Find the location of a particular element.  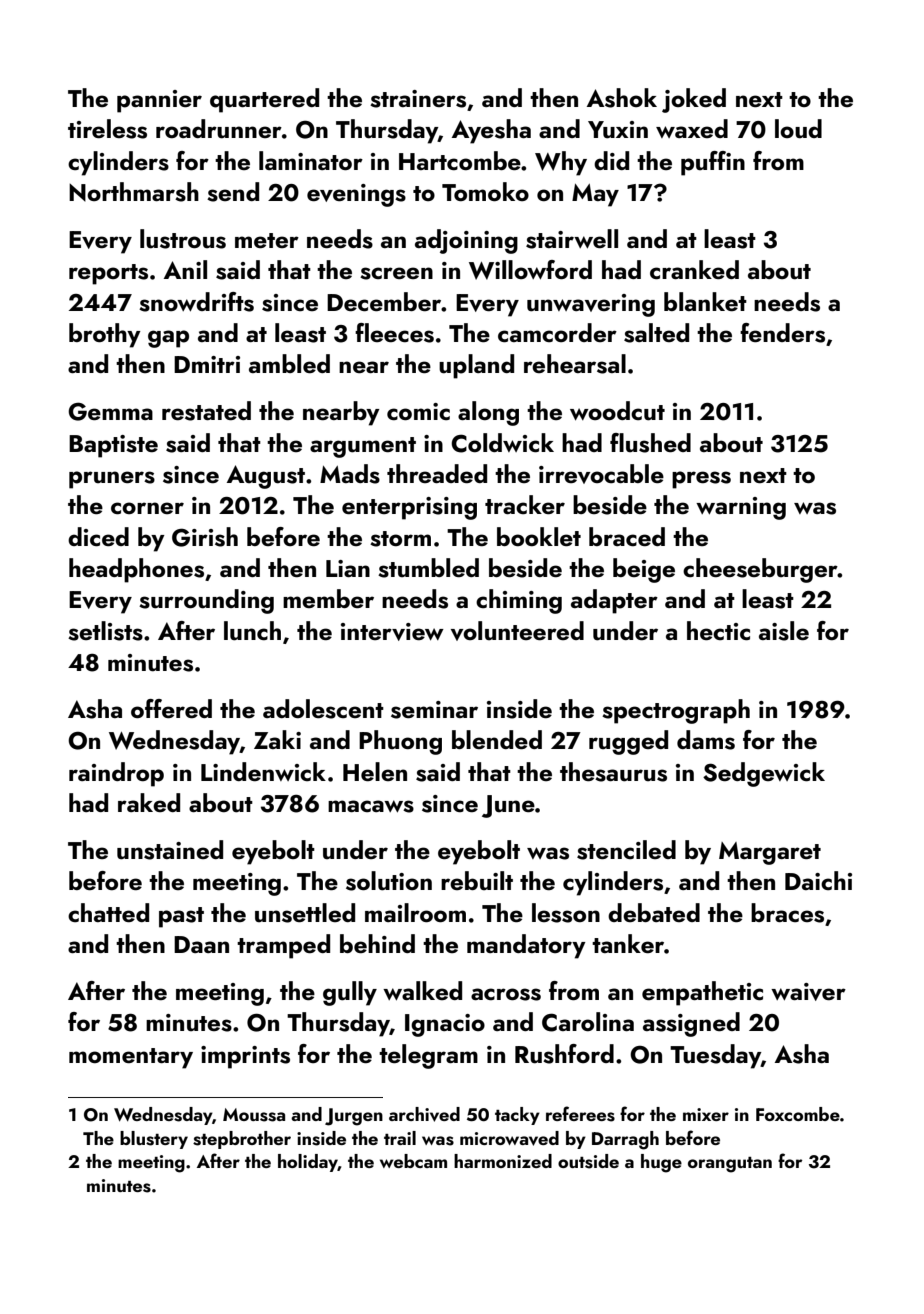

lesson is located at coordinates (566, 913).
